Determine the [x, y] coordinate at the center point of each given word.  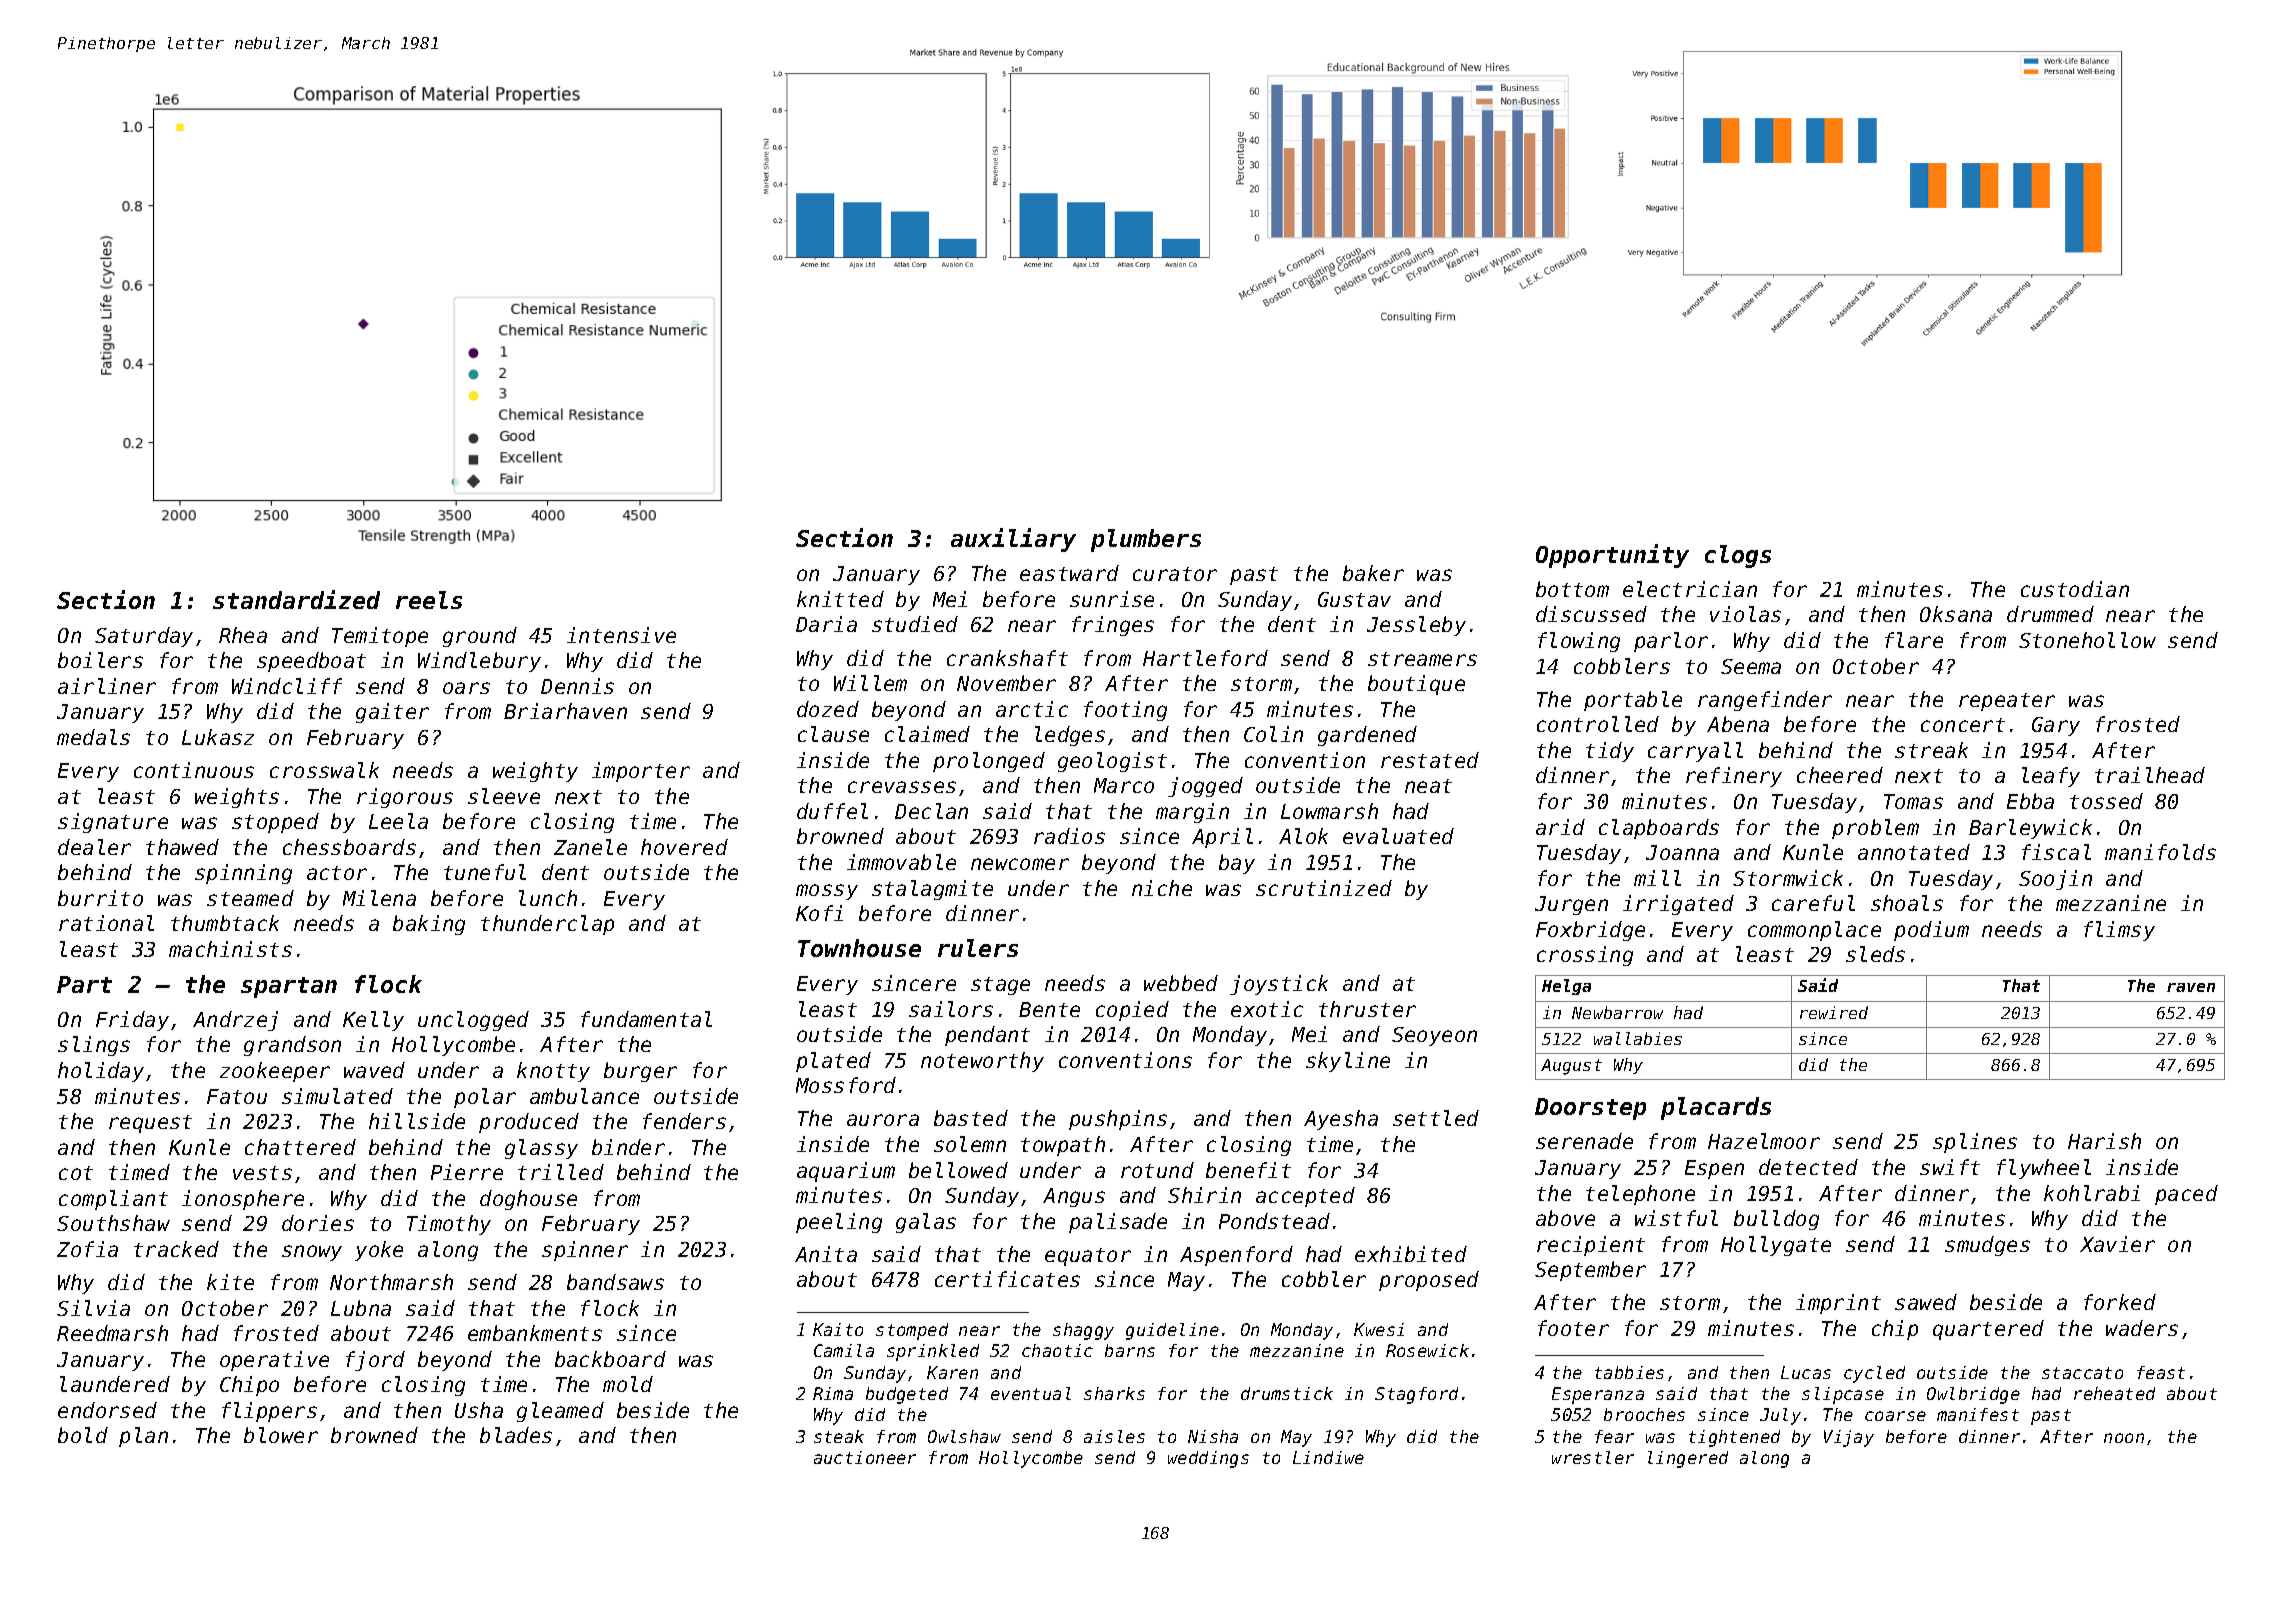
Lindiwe [1328, 1457]
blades [516, 1435]
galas [926, 1223]
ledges [1070, 736]
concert [1963, 725]
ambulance [584, 1096]
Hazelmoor [1764, 1141]
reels [429, 600]
